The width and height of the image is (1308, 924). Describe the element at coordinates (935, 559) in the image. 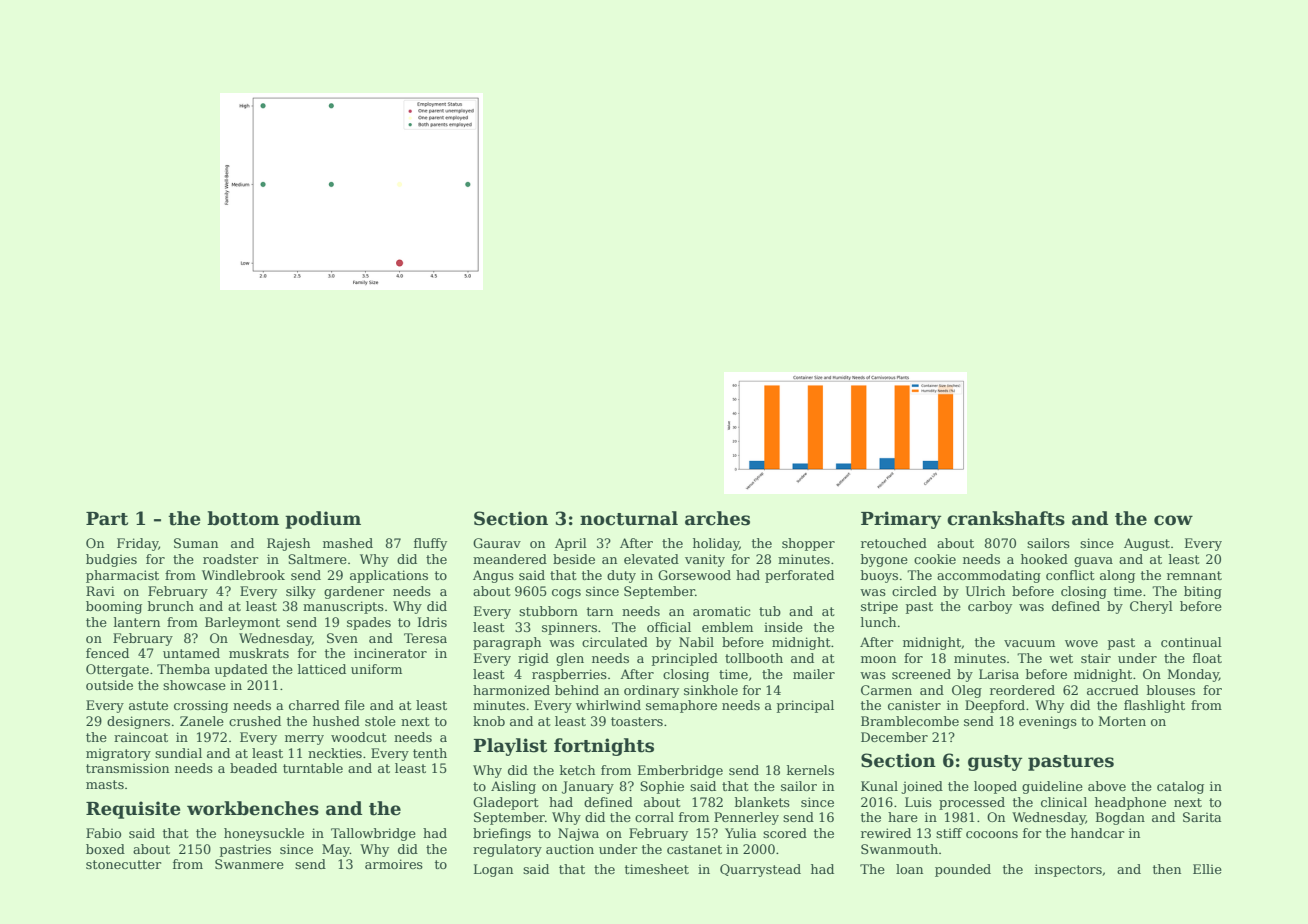

I see `cookie` at that location.
